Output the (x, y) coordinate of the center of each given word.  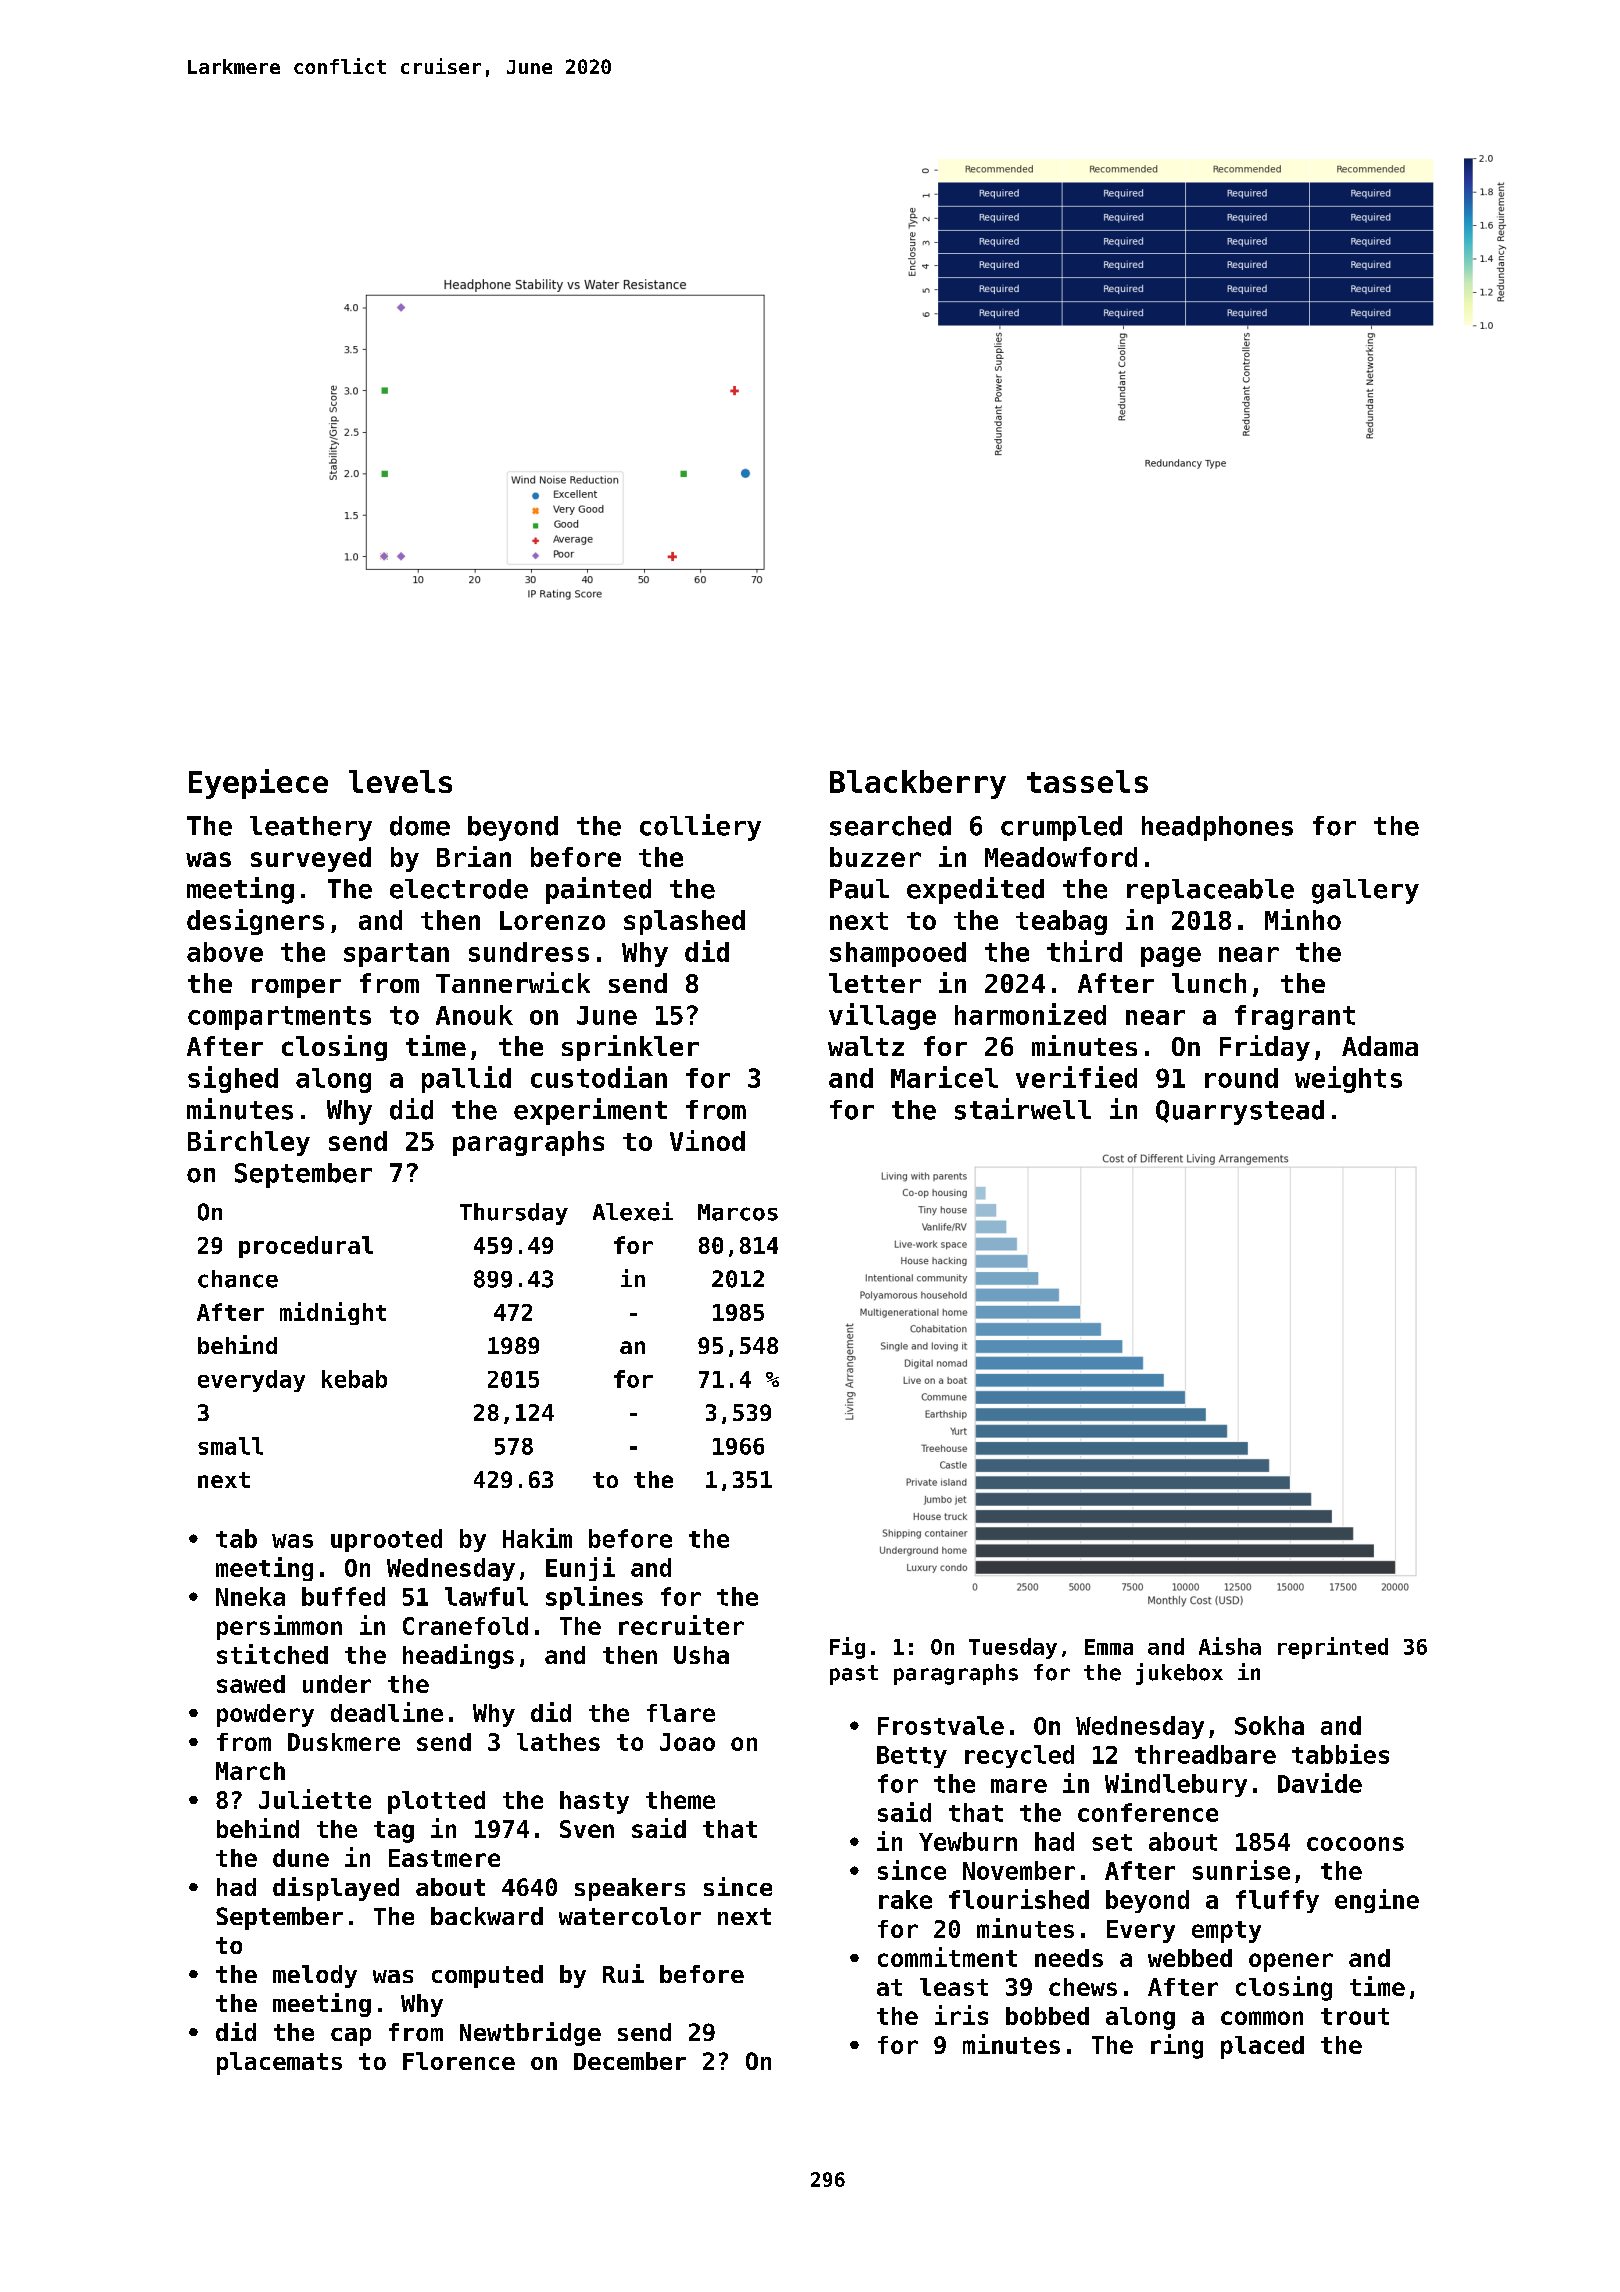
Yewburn (968, 1841)
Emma (1109, 1647)
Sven (587, 1829)
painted (598, 890)
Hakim (537, 1538)
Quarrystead (1240, 1112)
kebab (354, 1379)
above (225, 952)
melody (315, 1976)
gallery (1365, 891)
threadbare (1205, 1754)
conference (1148, 1812)
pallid (466, 1079)
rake (905, 1899)
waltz (866, 1046)
